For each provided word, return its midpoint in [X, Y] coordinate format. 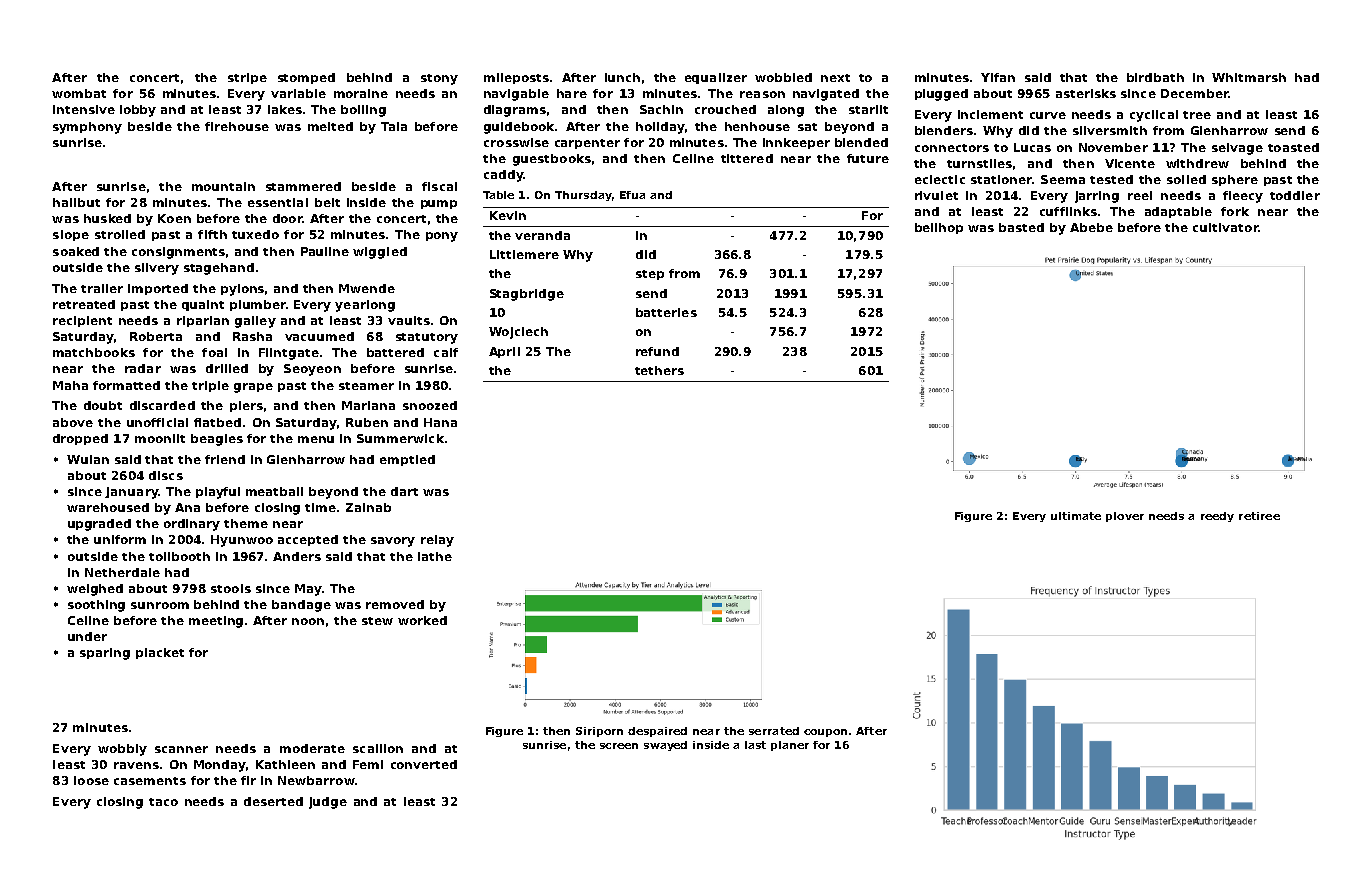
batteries [666, 312]
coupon [825, 733]
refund [657, 351]
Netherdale [122, 572]
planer [790, 746]
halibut [76, 202]
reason [762, 94]
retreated [84, 304]
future [868, 158]
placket [160, 653]
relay [437, 541]
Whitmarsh [1249, 77]
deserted [273, 801]
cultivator [1225, 227]
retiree [1259, 516]
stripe [247, 78]
